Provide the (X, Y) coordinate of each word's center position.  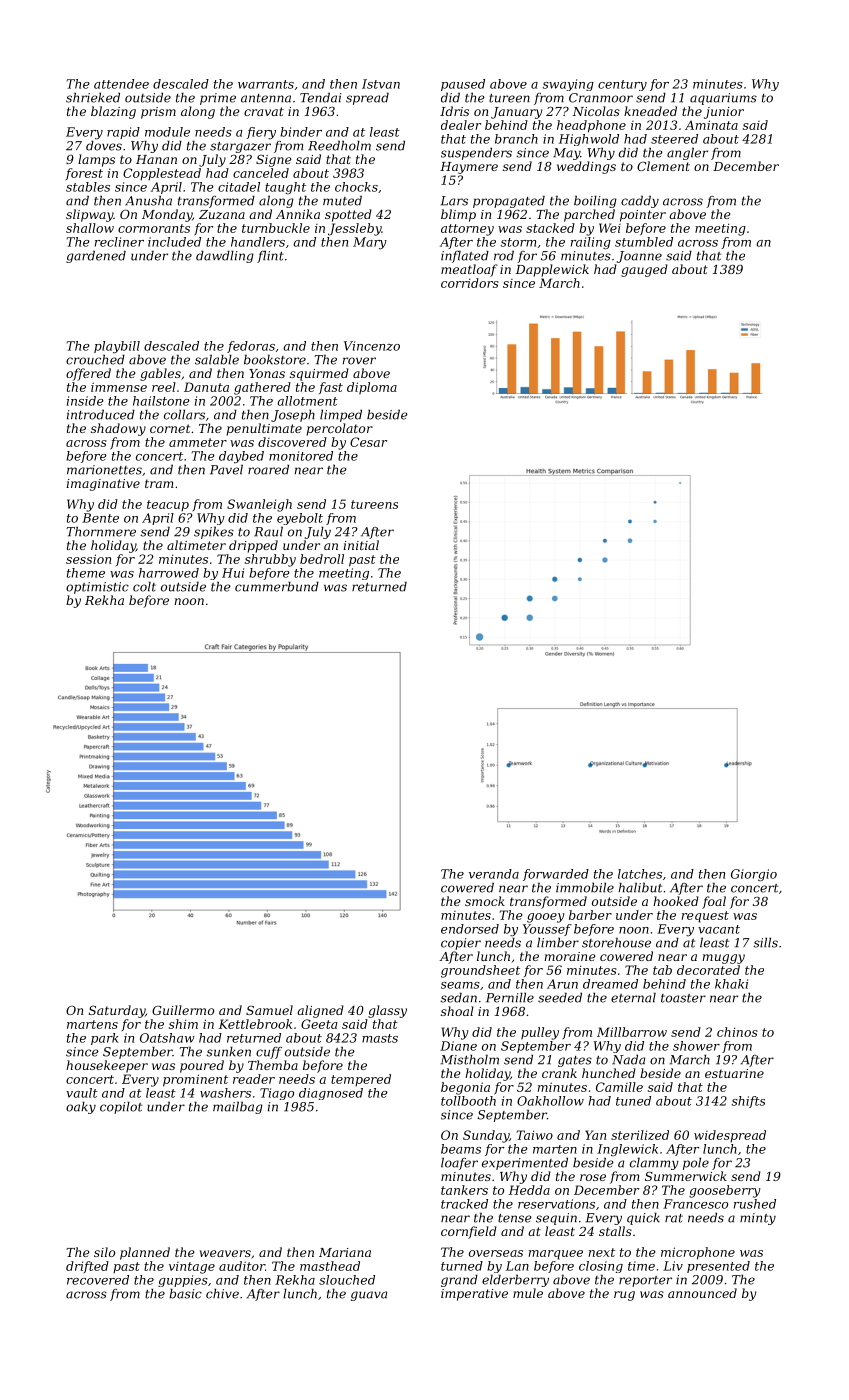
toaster (683, 998)
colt (144, 586)
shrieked (93, 97)
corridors (470, 283)
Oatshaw (167, 1038)
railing (591, 243)
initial (361, 545)
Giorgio (754, 875)
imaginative (103, 485)
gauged (644, 270)
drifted (87, 1267)
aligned (320, 1011)
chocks (356, 187)
